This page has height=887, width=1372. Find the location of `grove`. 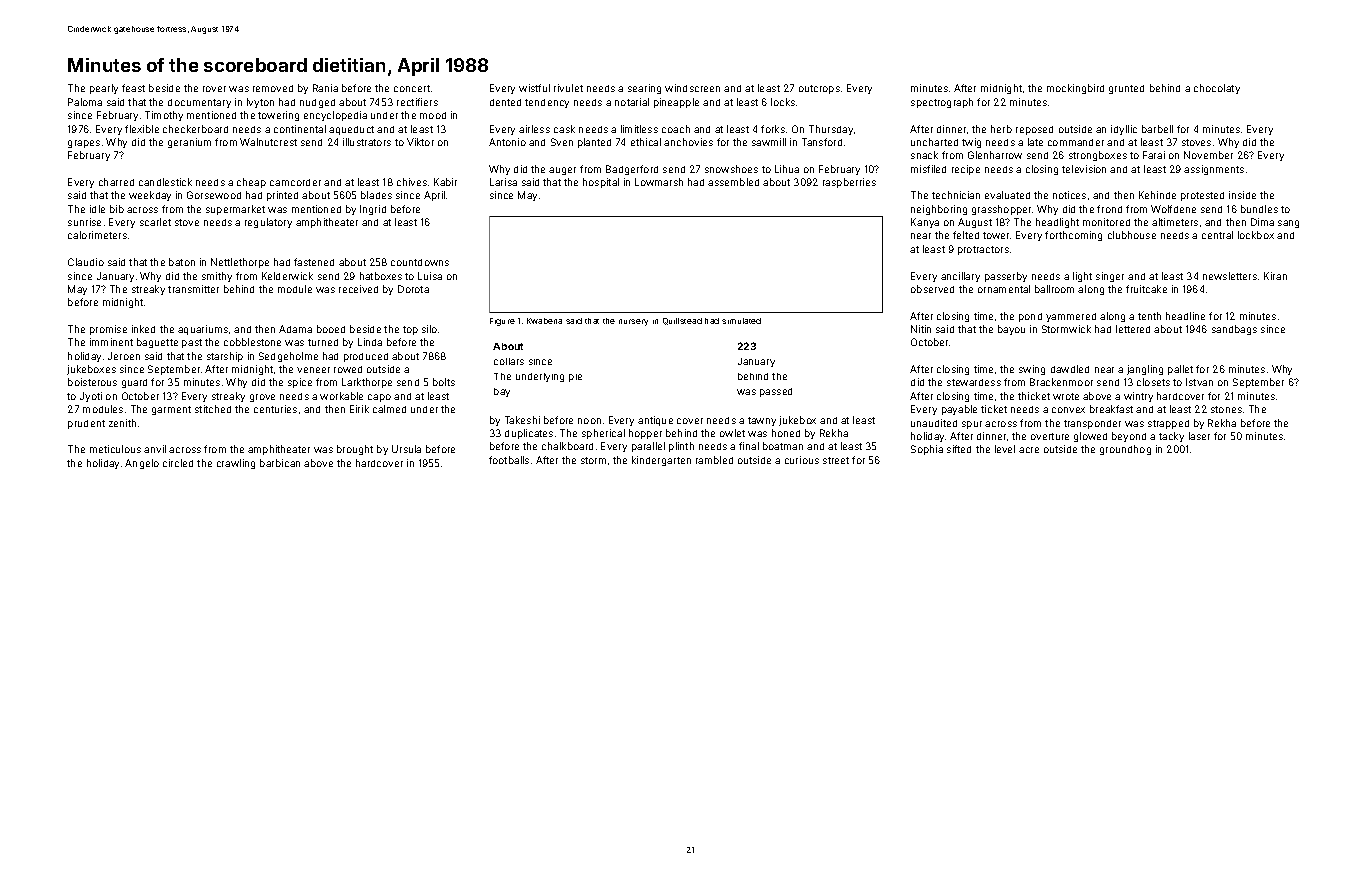

grove is located at coordinates (262, 398).
